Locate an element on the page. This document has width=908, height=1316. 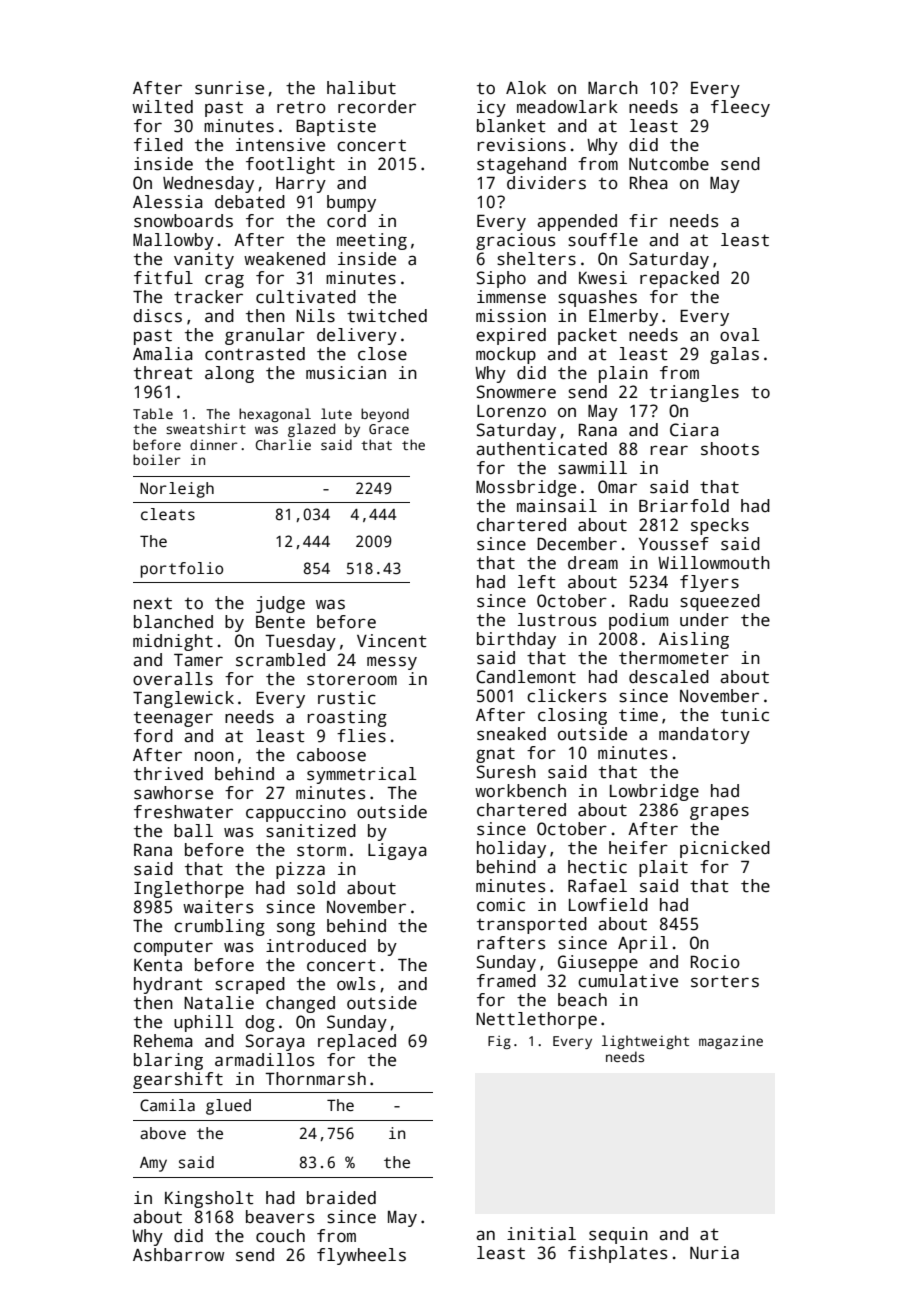
repacked is located at coordinates (679, 279).
